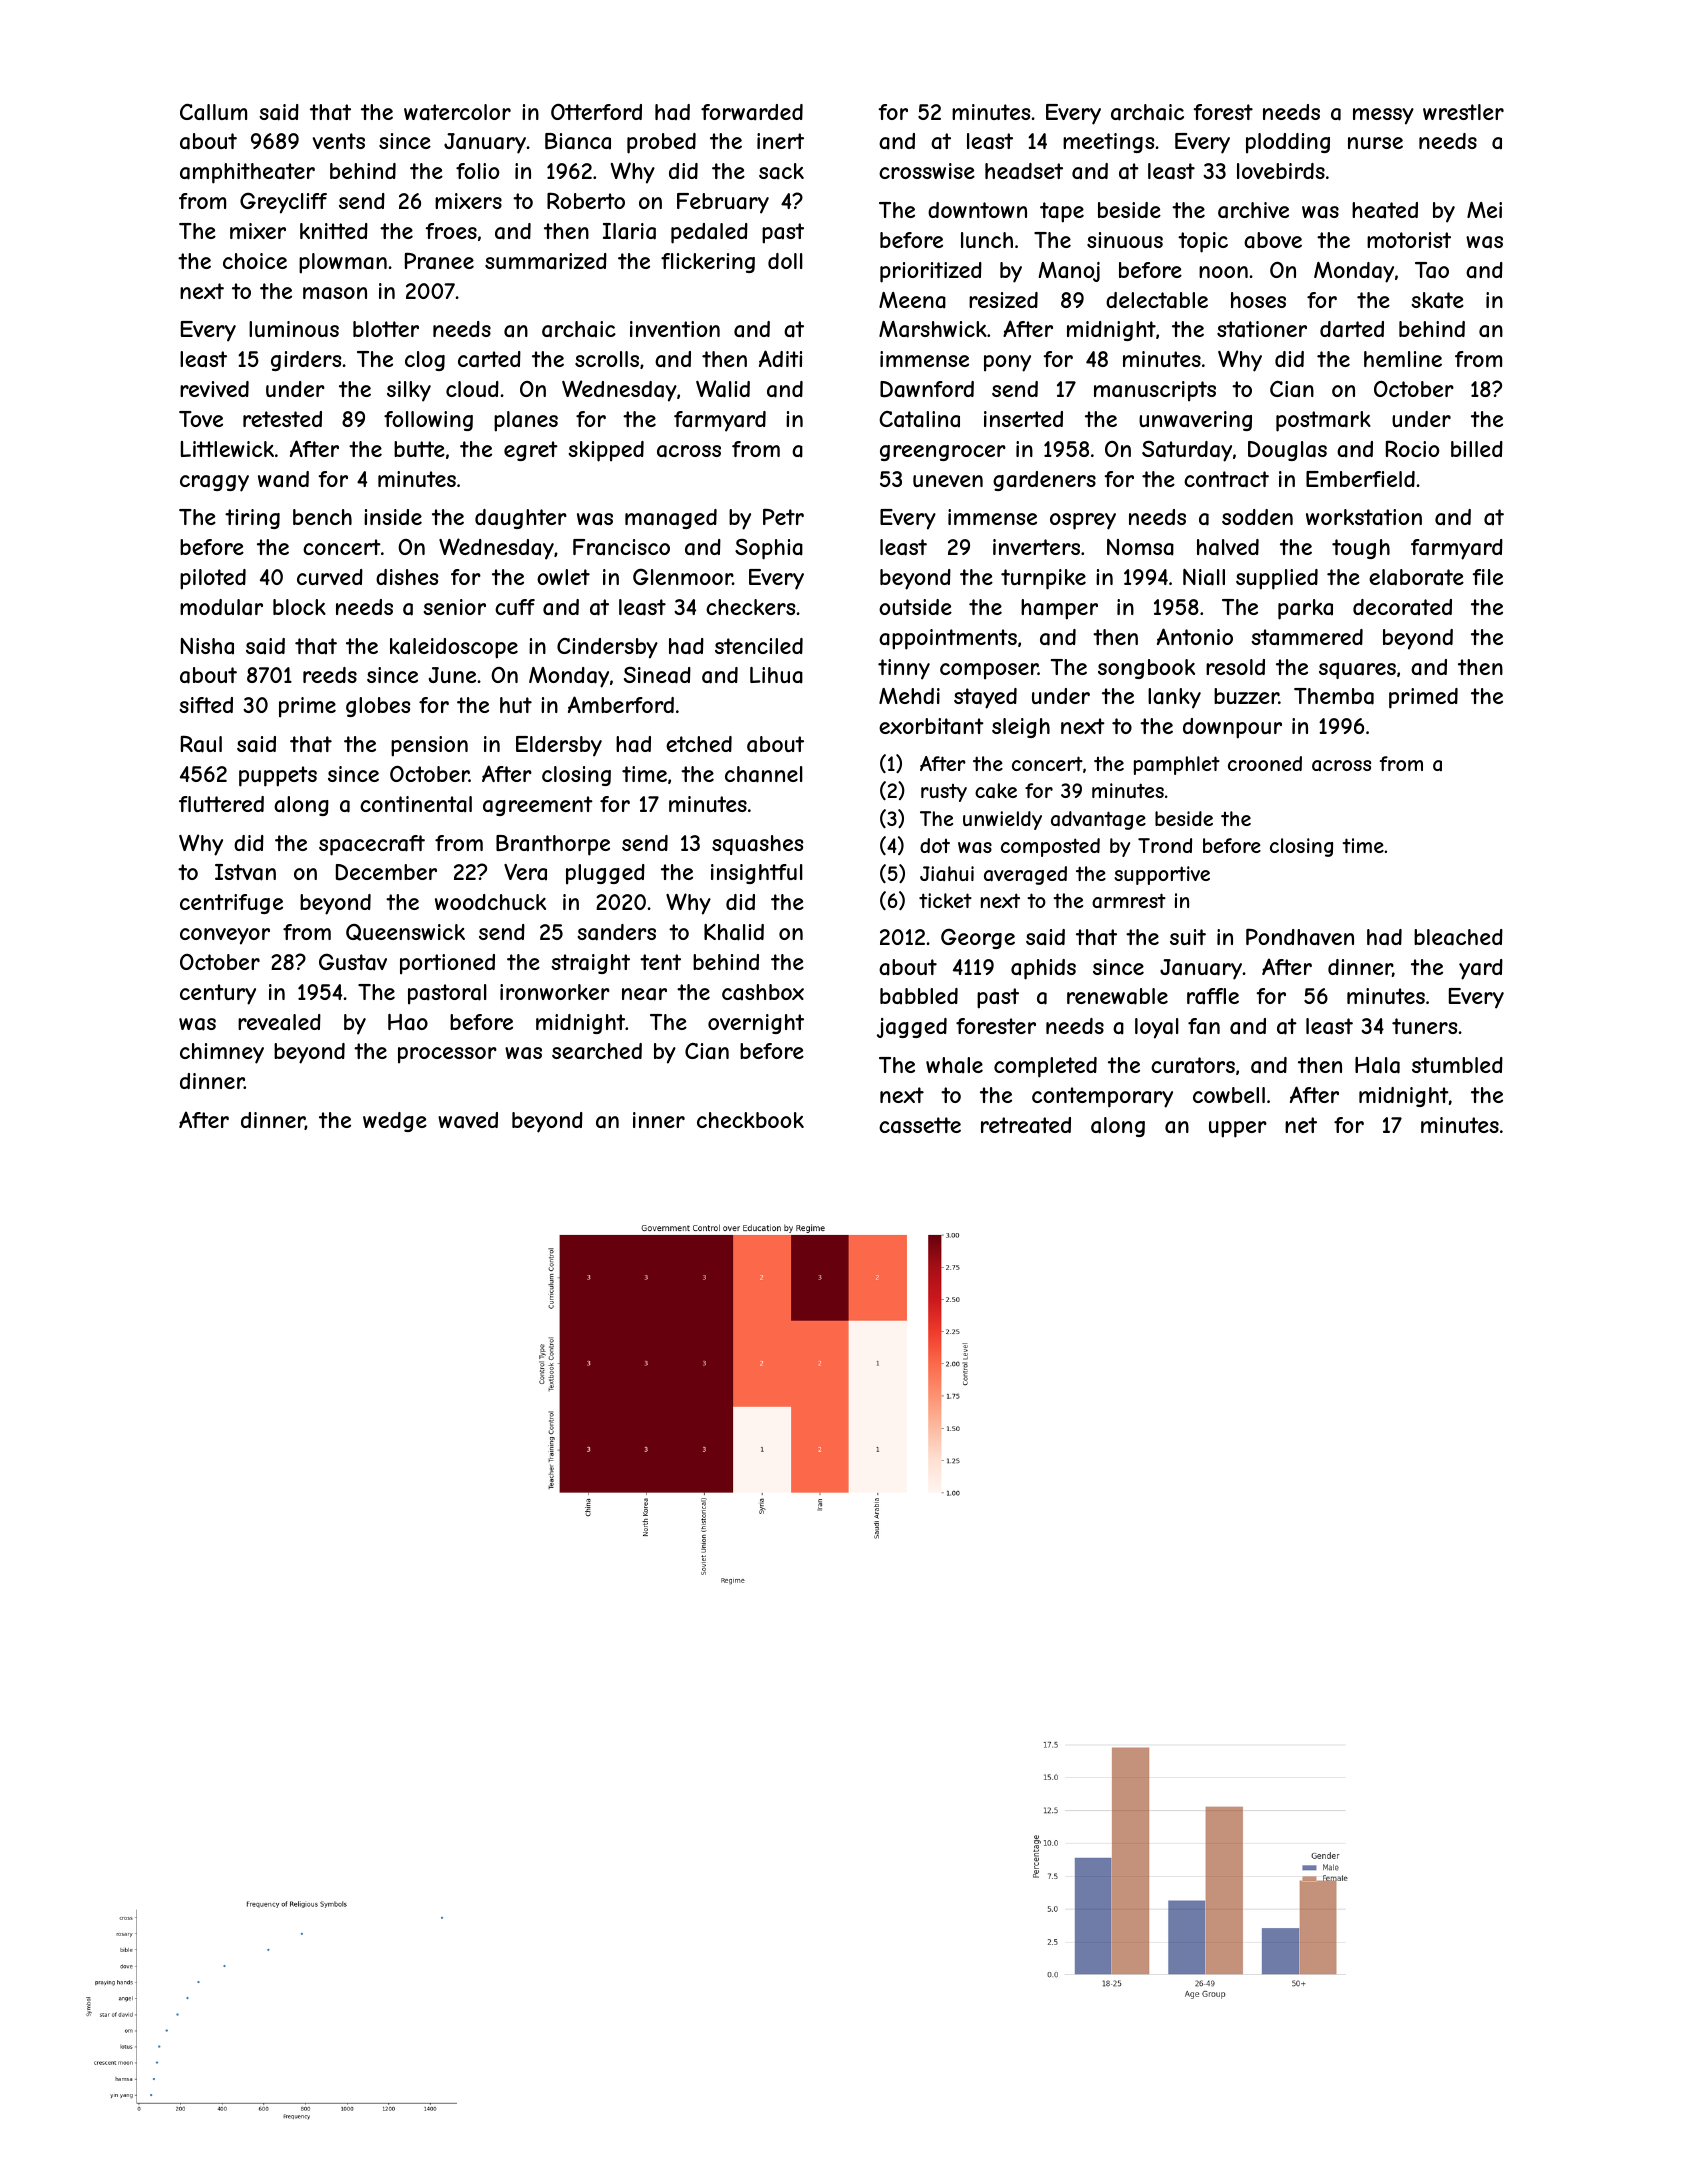  What do you see at coordinates (671, 519) in the page?
I see `managed` at bounding box center [671, 519].
